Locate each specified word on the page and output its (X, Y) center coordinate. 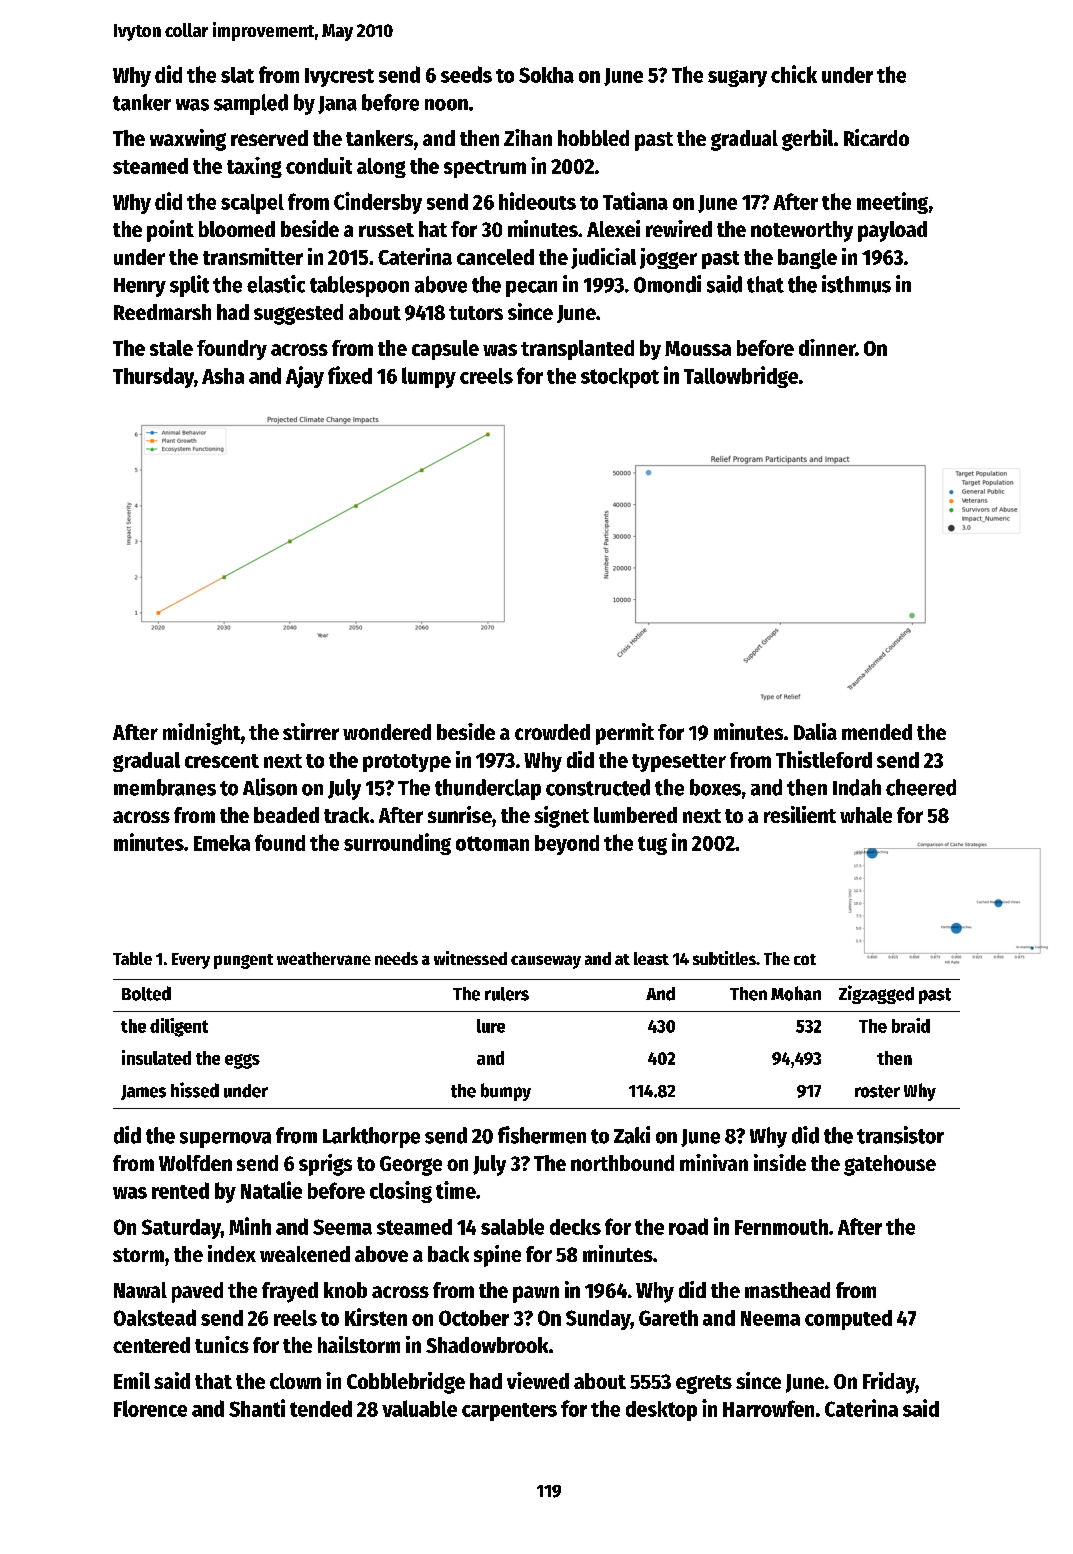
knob (345, 1290)
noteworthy (802, 231)
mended (877, 732)
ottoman (492, 843)
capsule (445, 350)
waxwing (188, 140)
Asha (223, 376)
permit (625, 734)
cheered (921, 787)
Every (191, 961)
